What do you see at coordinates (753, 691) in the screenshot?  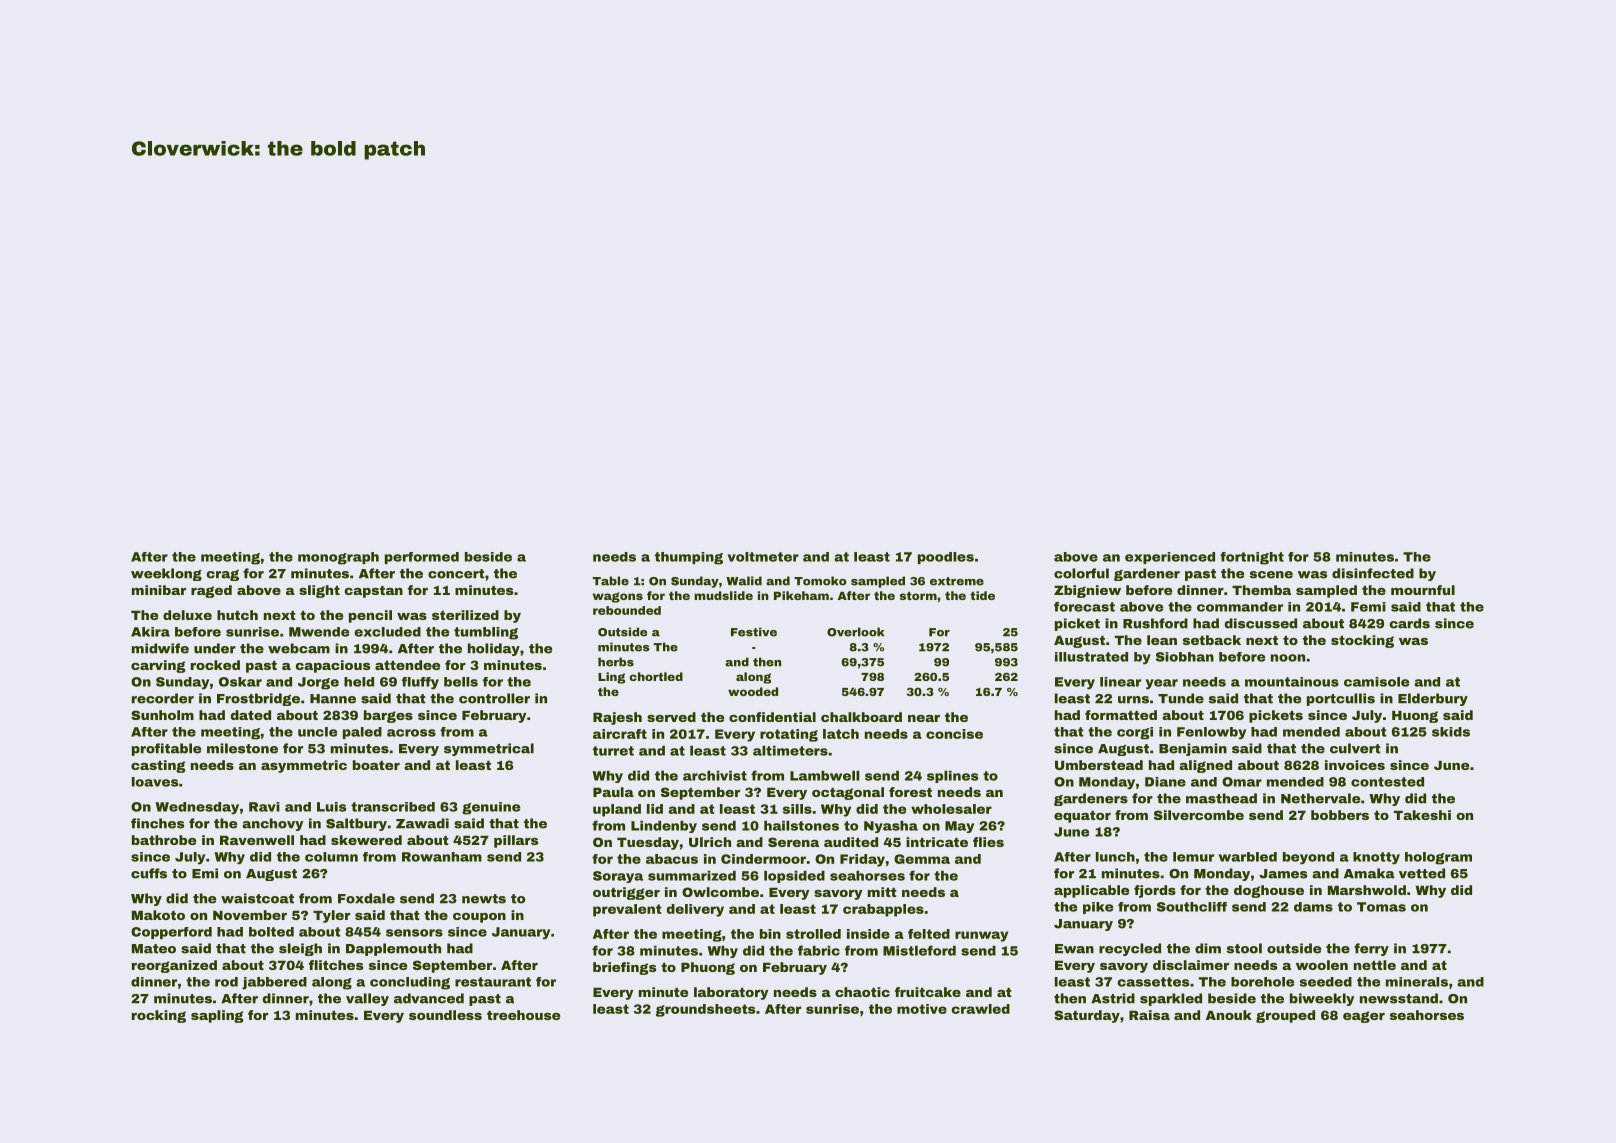 I see `wooded` at bounding box center [753, 691].
